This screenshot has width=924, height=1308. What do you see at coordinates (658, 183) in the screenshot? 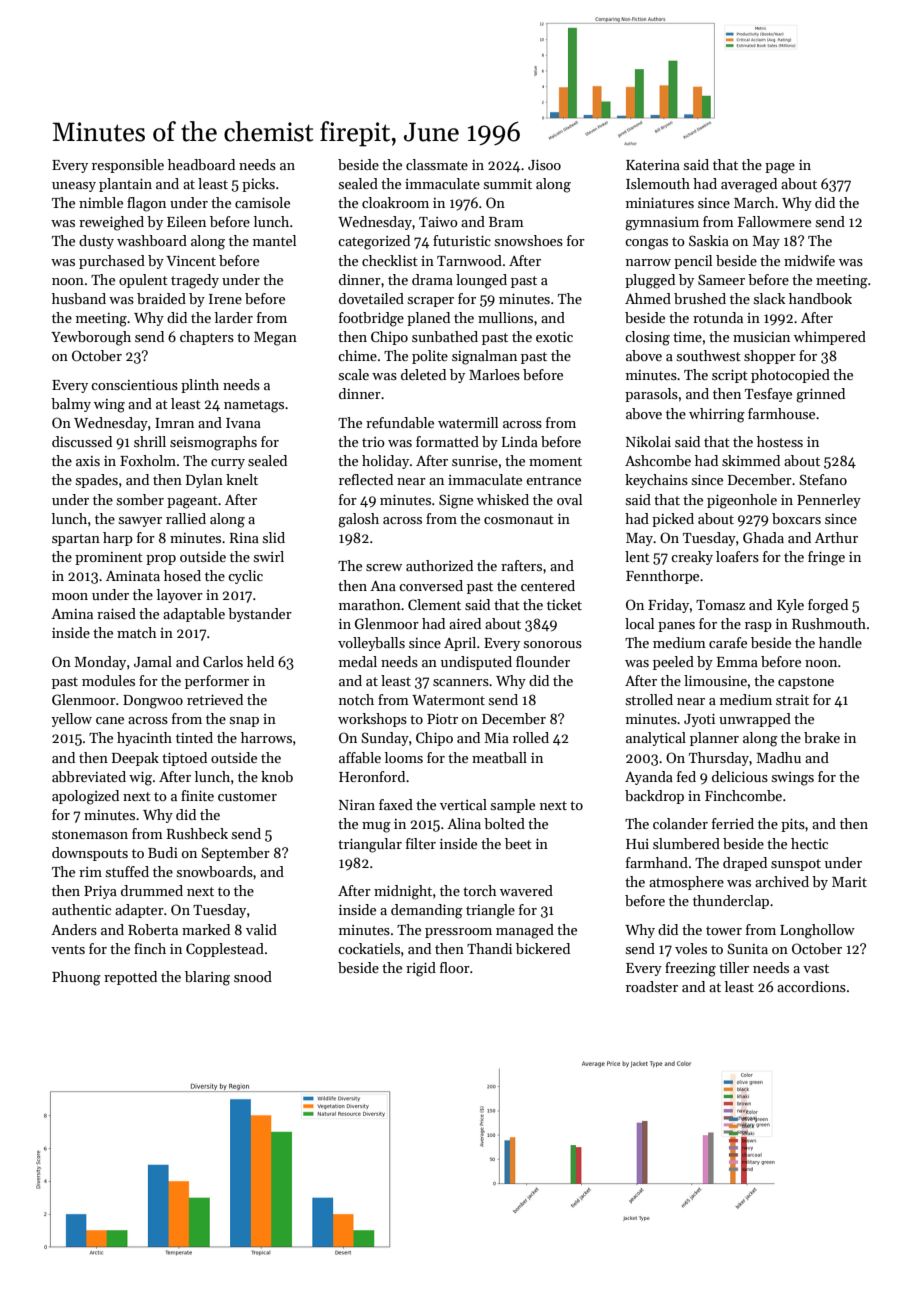
I see `Islemouth` at bounding box center [658, 183].
